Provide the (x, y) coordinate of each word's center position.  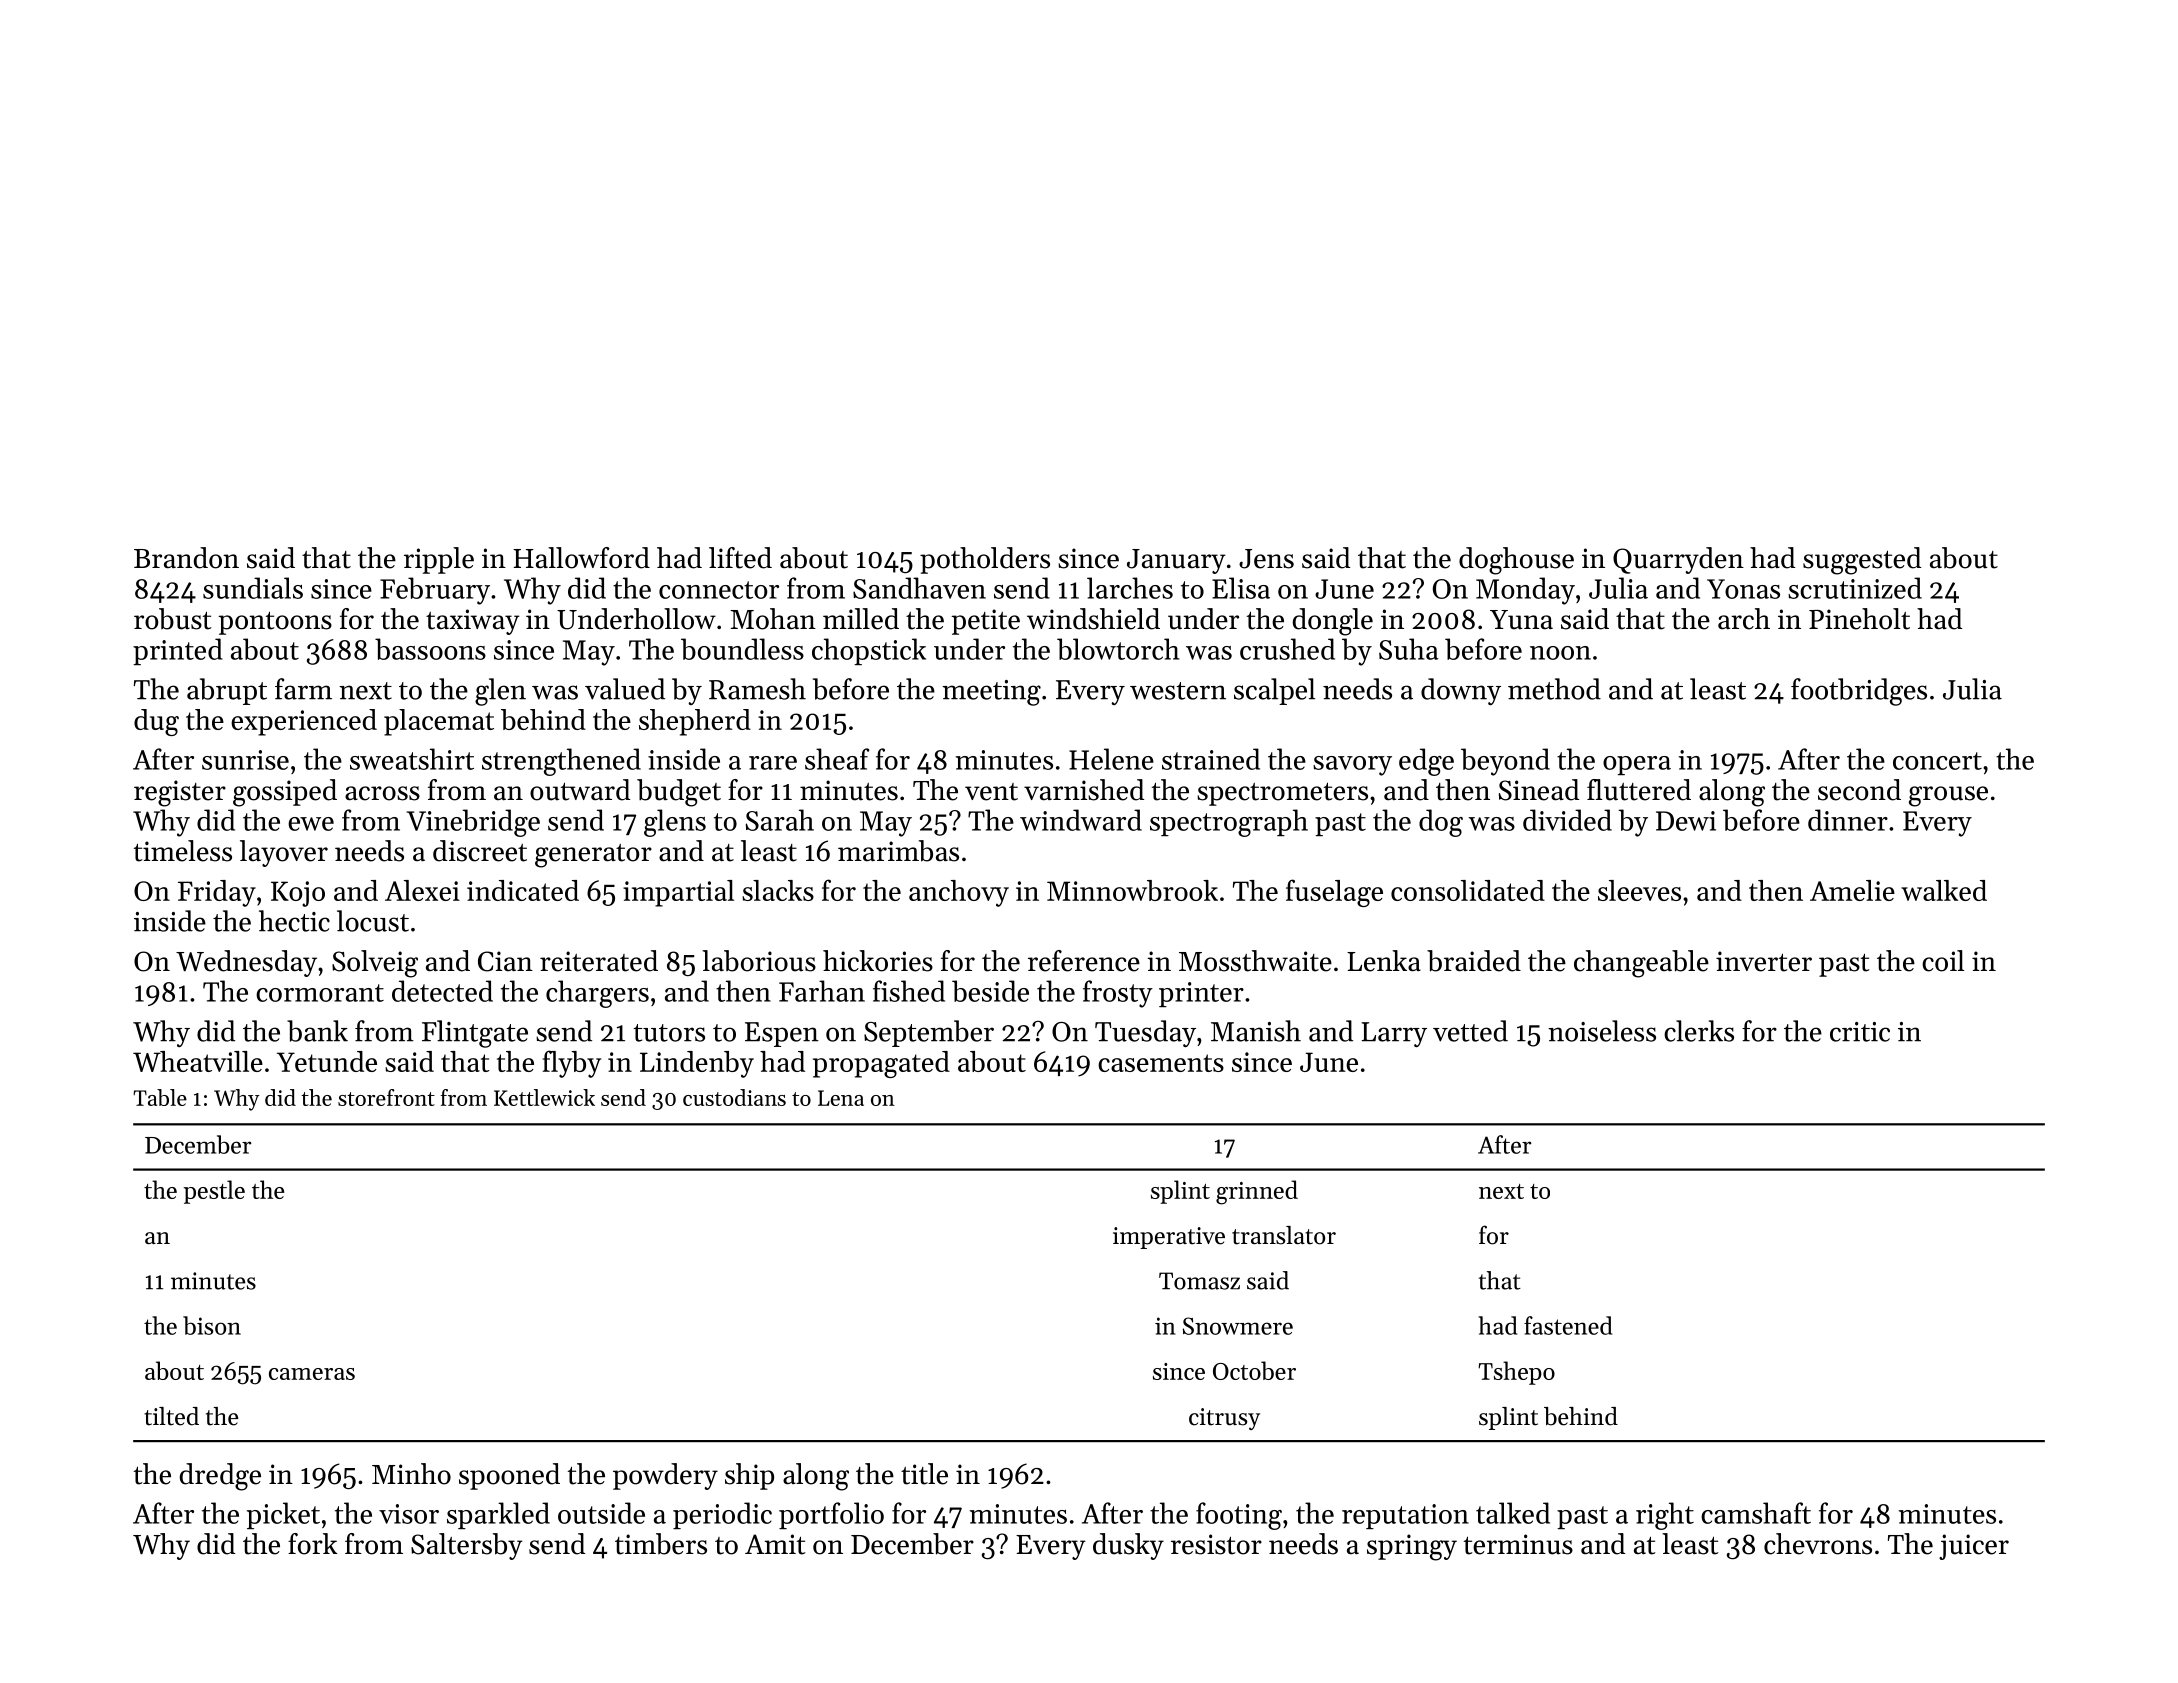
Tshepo (1516, 1373)
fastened (1568, 1325)
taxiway (473, 622)
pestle (214, 1192)
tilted (171, 1416)
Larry (1394, 1034)
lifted (740, 558)
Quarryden (1678, 560)
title (924, 1474)
